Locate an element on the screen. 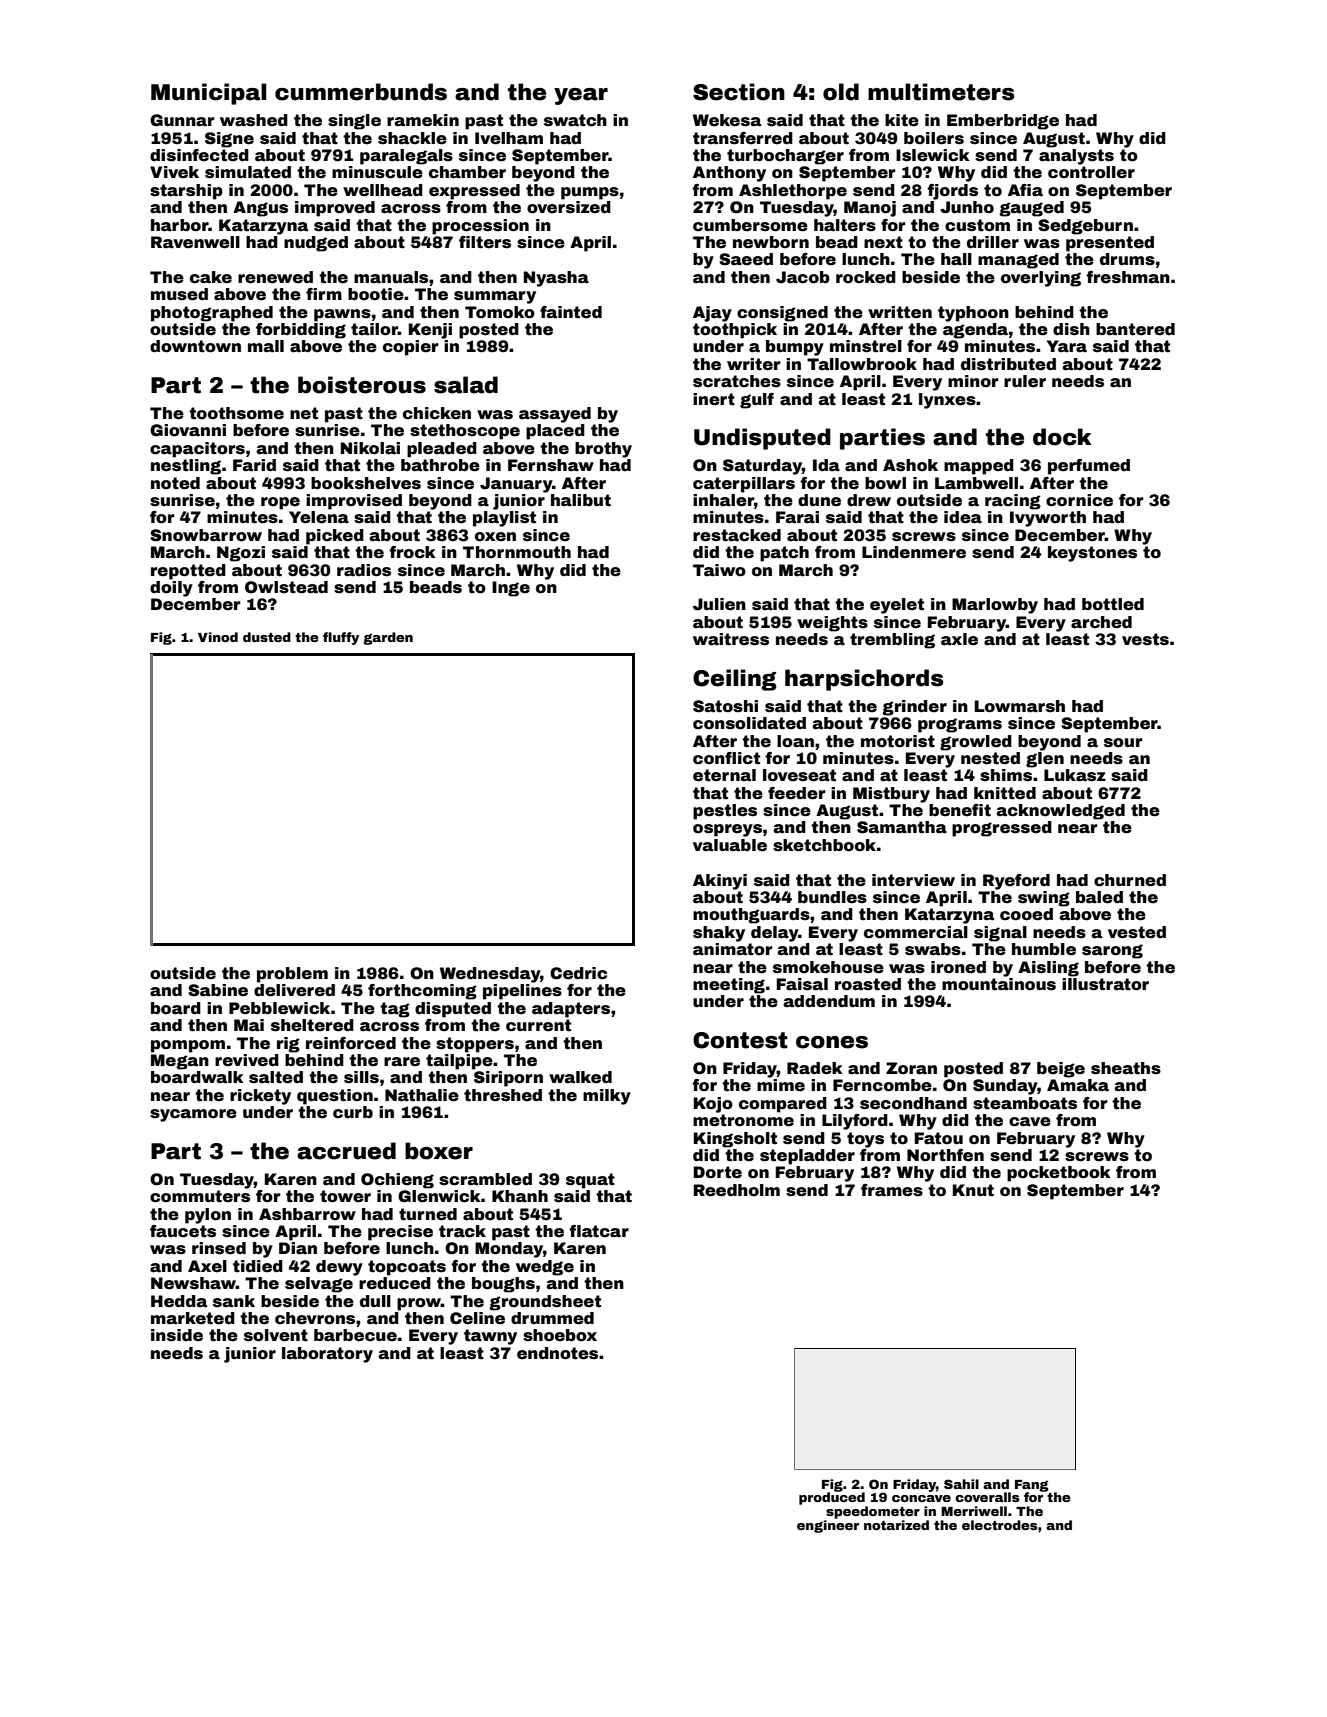 This screenshot has height=1717, width=1327. commercial is located at coordinates (916, 932).
